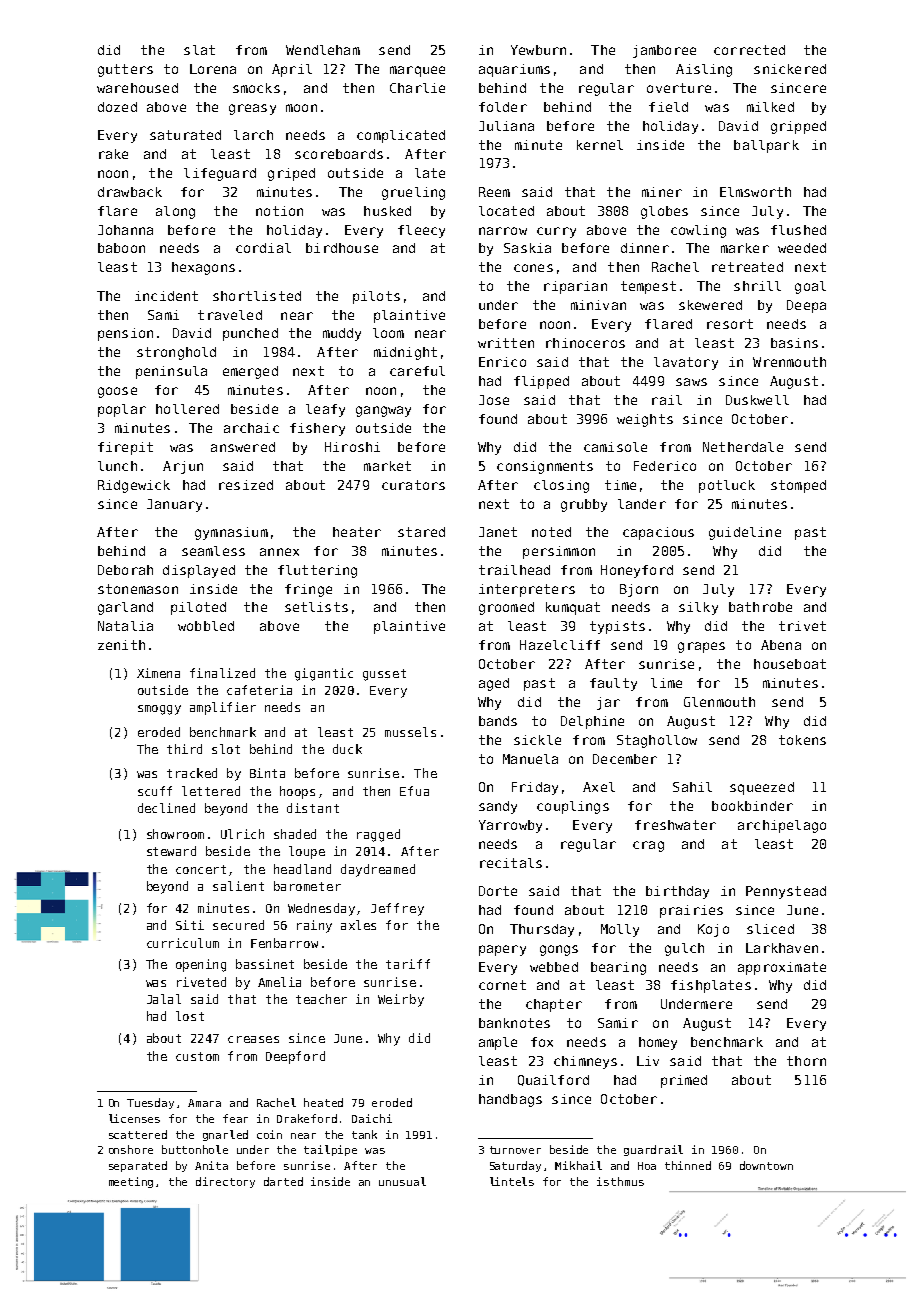 The image size is (924, 1308). I want to click on tank, so click(364, 1134).
